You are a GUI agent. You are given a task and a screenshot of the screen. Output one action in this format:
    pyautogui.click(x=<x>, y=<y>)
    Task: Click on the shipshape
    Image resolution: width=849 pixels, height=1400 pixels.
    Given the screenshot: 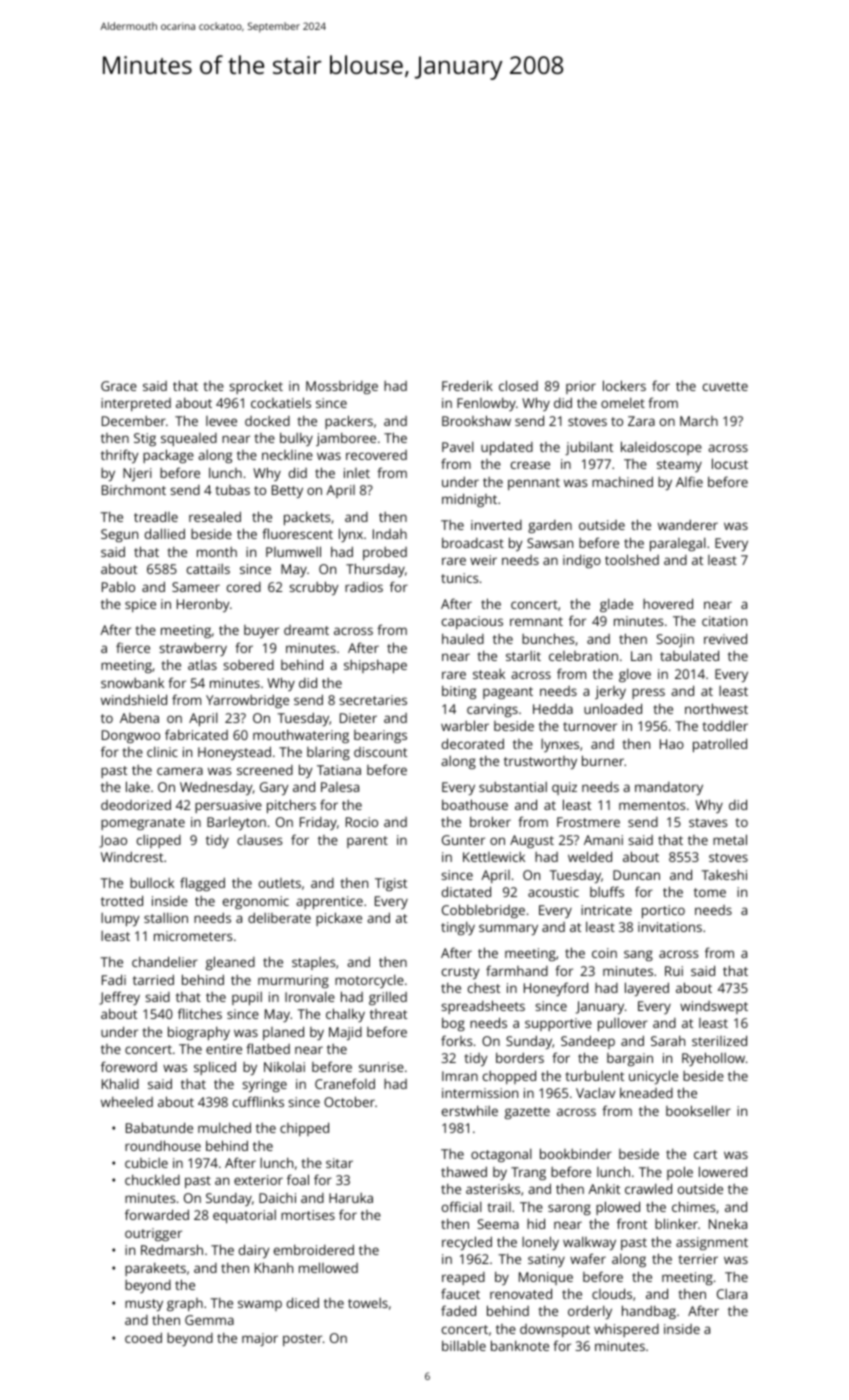 What is the action you would take?
    pyautogui.click(x=375, y=666)
